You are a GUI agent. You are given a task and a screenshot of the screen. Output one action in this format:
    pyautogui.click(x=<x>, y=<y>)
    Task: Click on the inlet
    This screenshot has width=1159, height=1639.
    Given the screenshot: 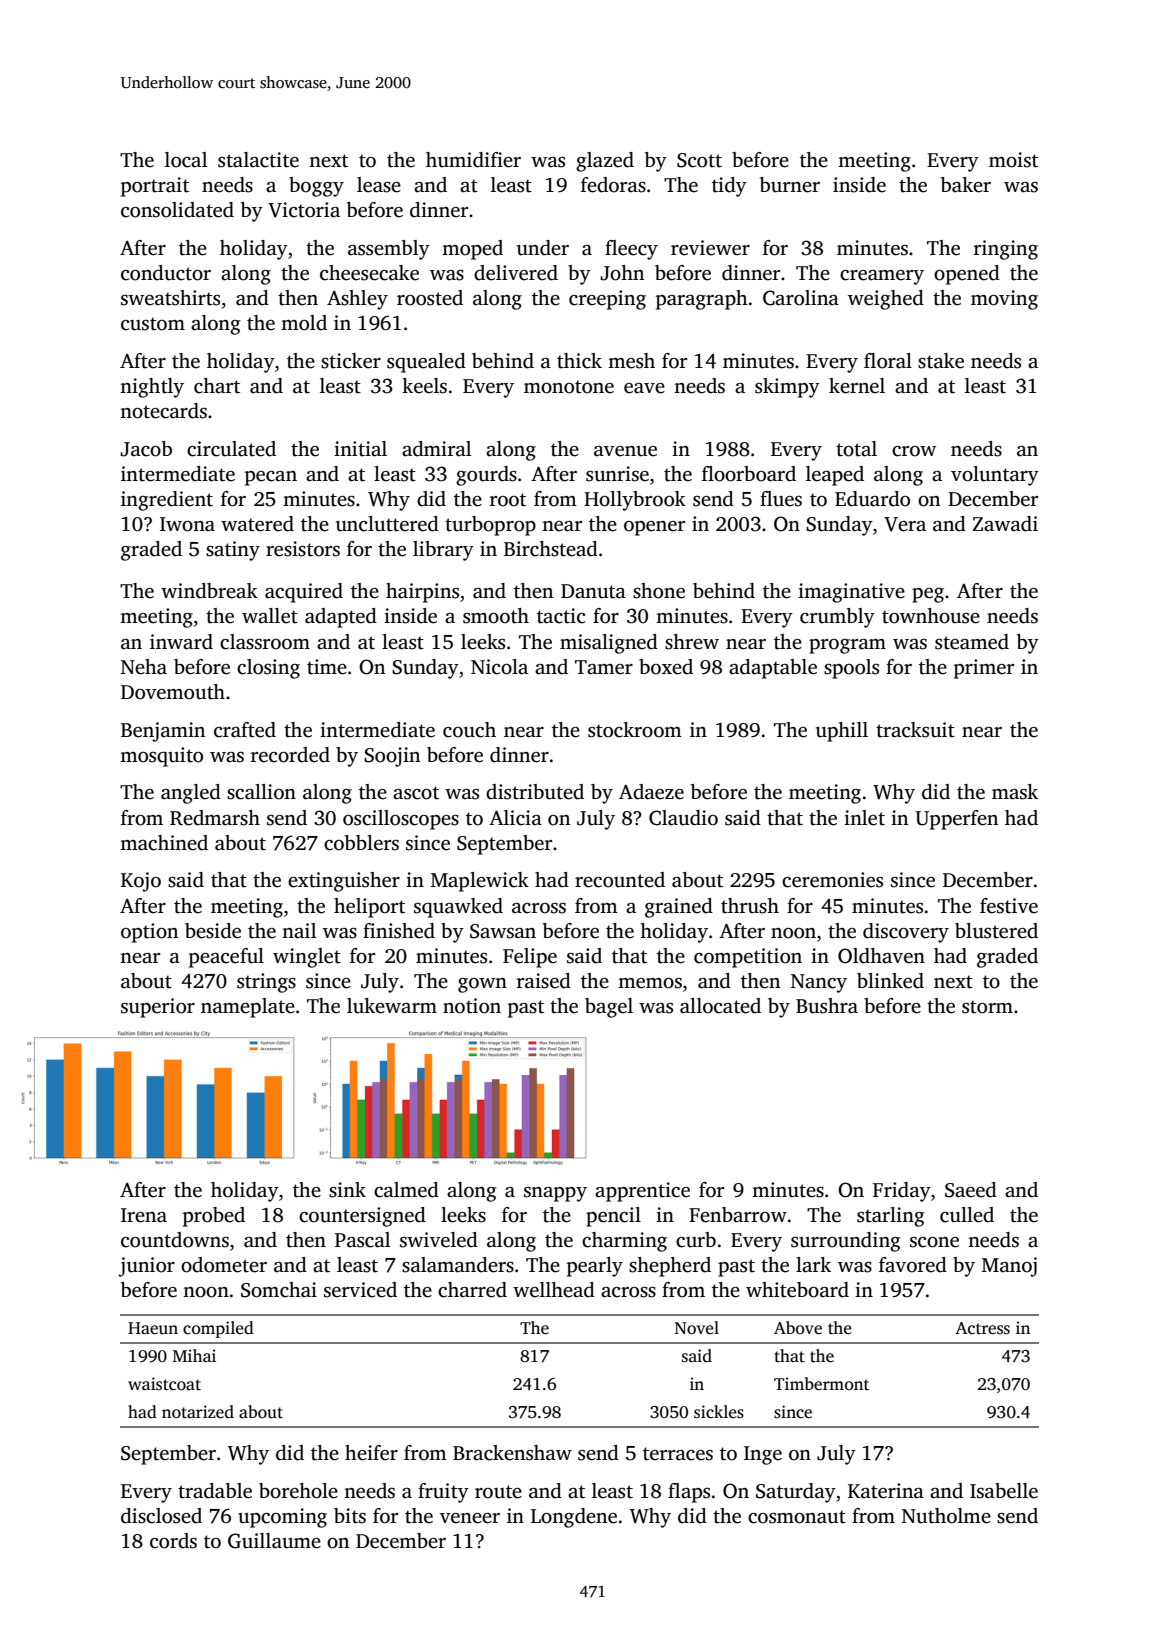 What is the action you would take?
    pyautogui.click(x=864, y=818)
